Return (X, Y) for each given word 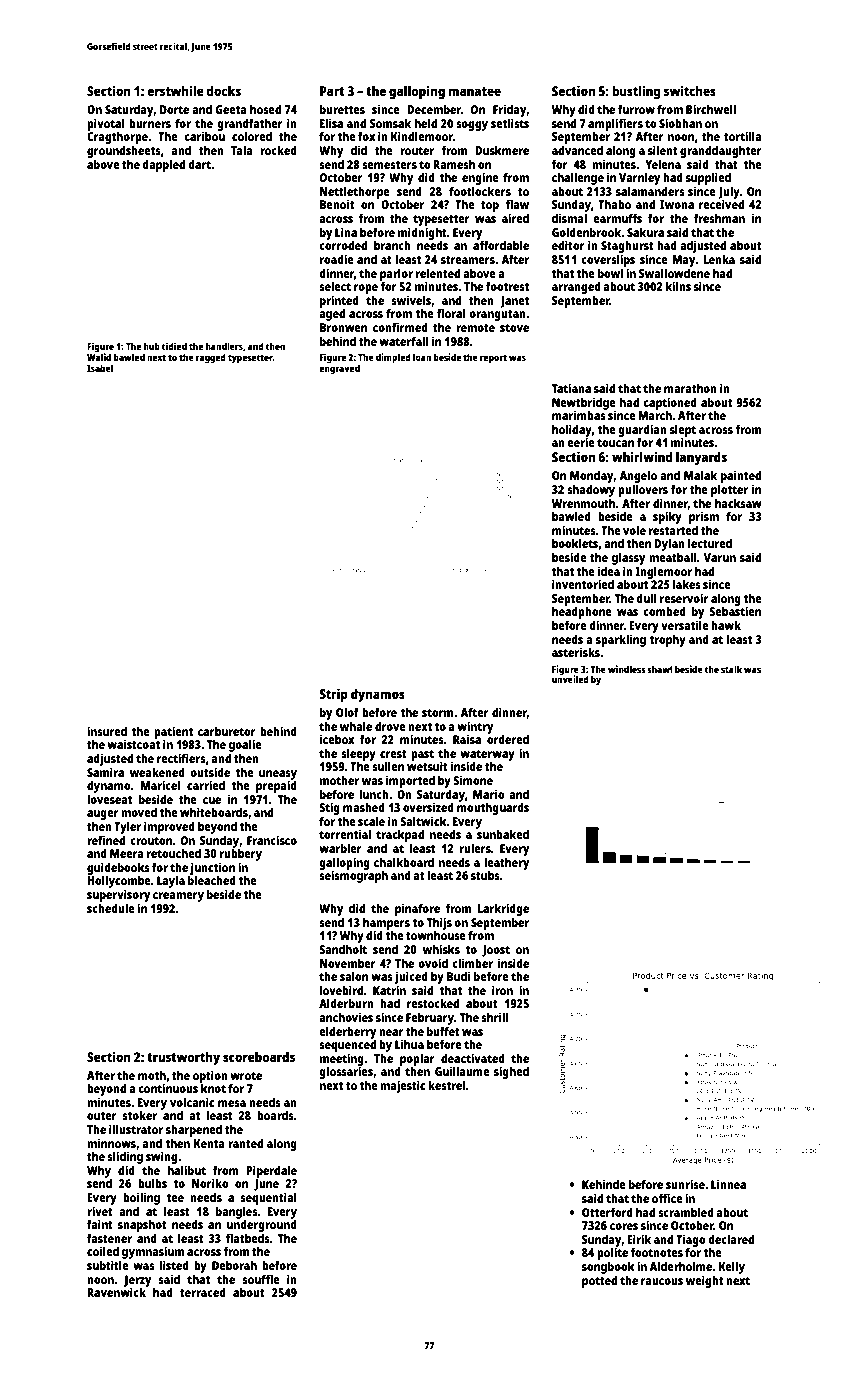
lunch (374, 794)
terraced (203, 1292)
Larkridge (503, 909)
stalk (731, 669)
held (426, 123)
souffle (261, 1279)
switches (690, 90)
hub (152, 346)
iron (502, 990)
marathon (690, 388)
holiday (572, 430)
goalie (245, 745)
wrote (246, 1076)
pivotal (106, 124)
